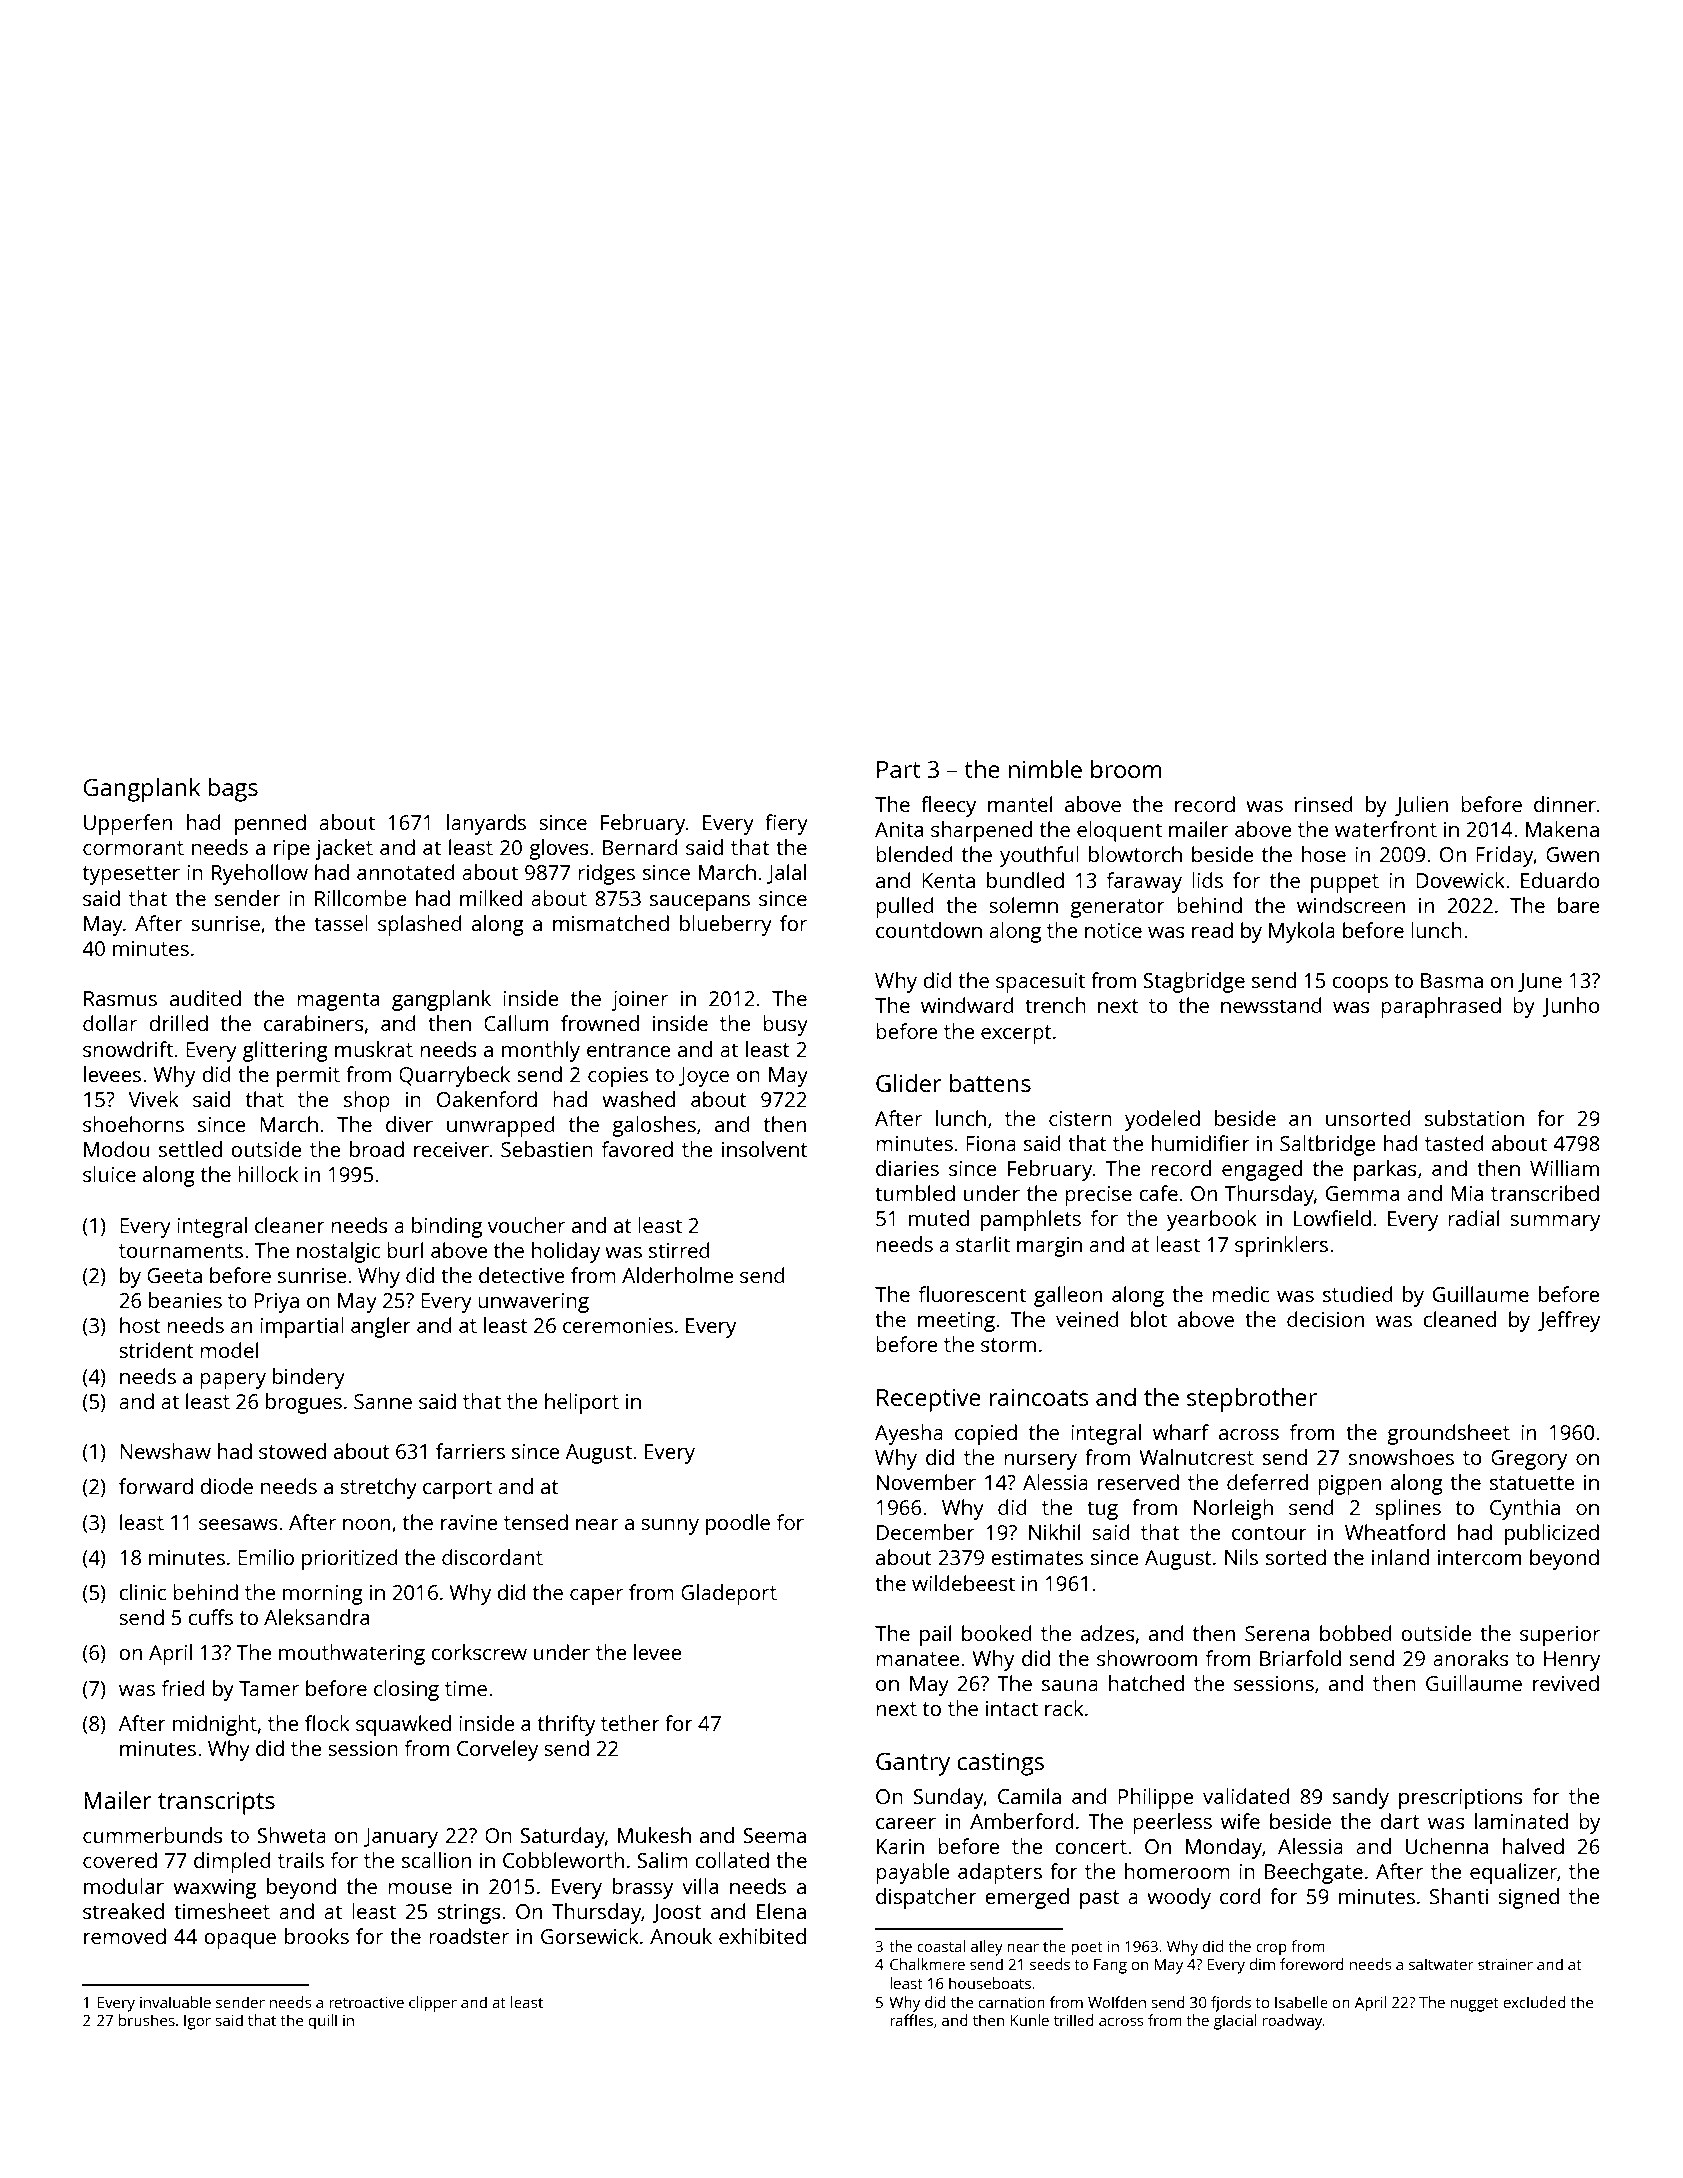 The image size is (1683, 2178). What do you see at coordinates (1441, 1964) in the page?
I see `saltwater` at bounding box center [1441, 1964].
